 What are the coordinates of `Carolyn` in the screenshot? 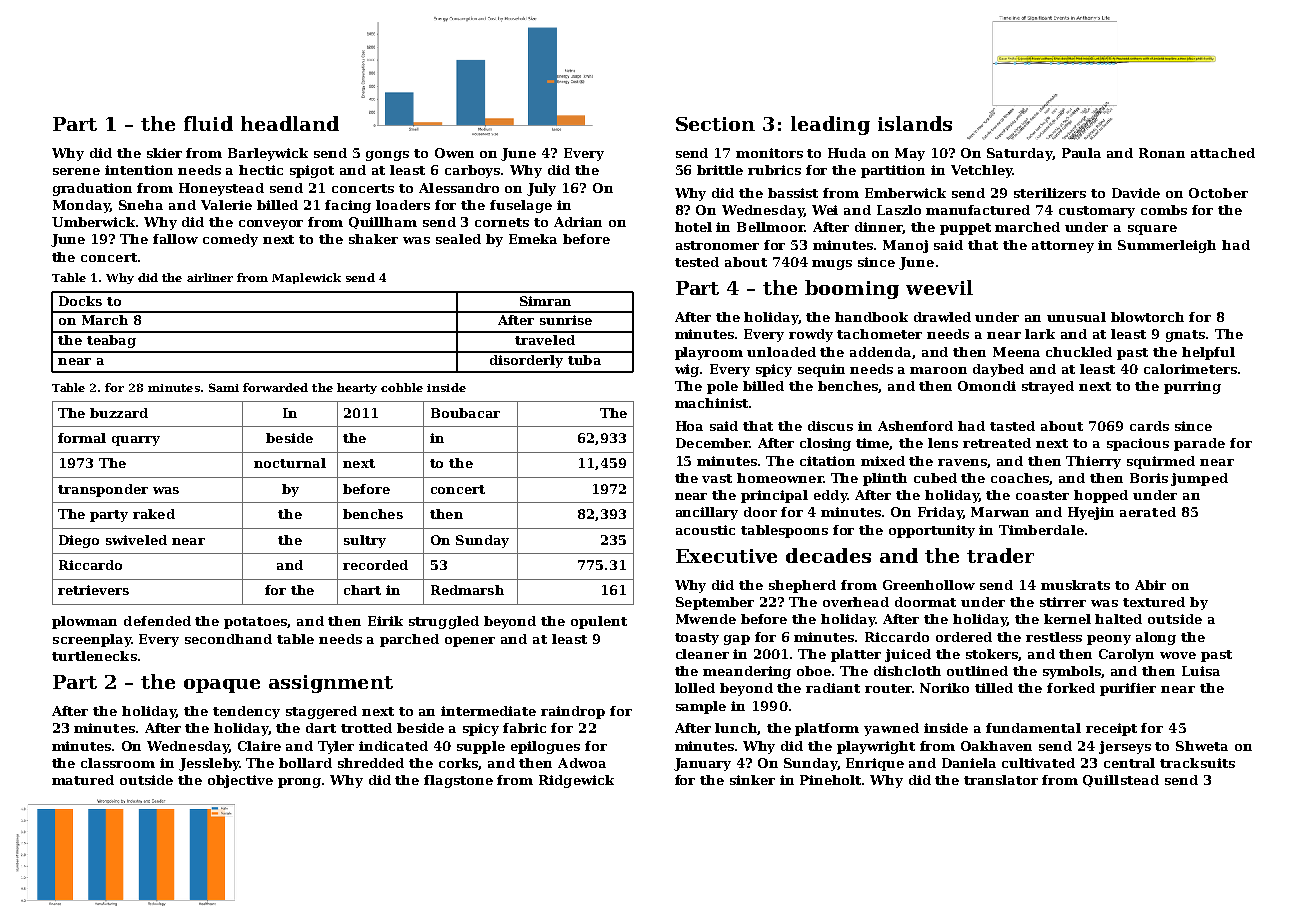 It's located at (1126, 655).
